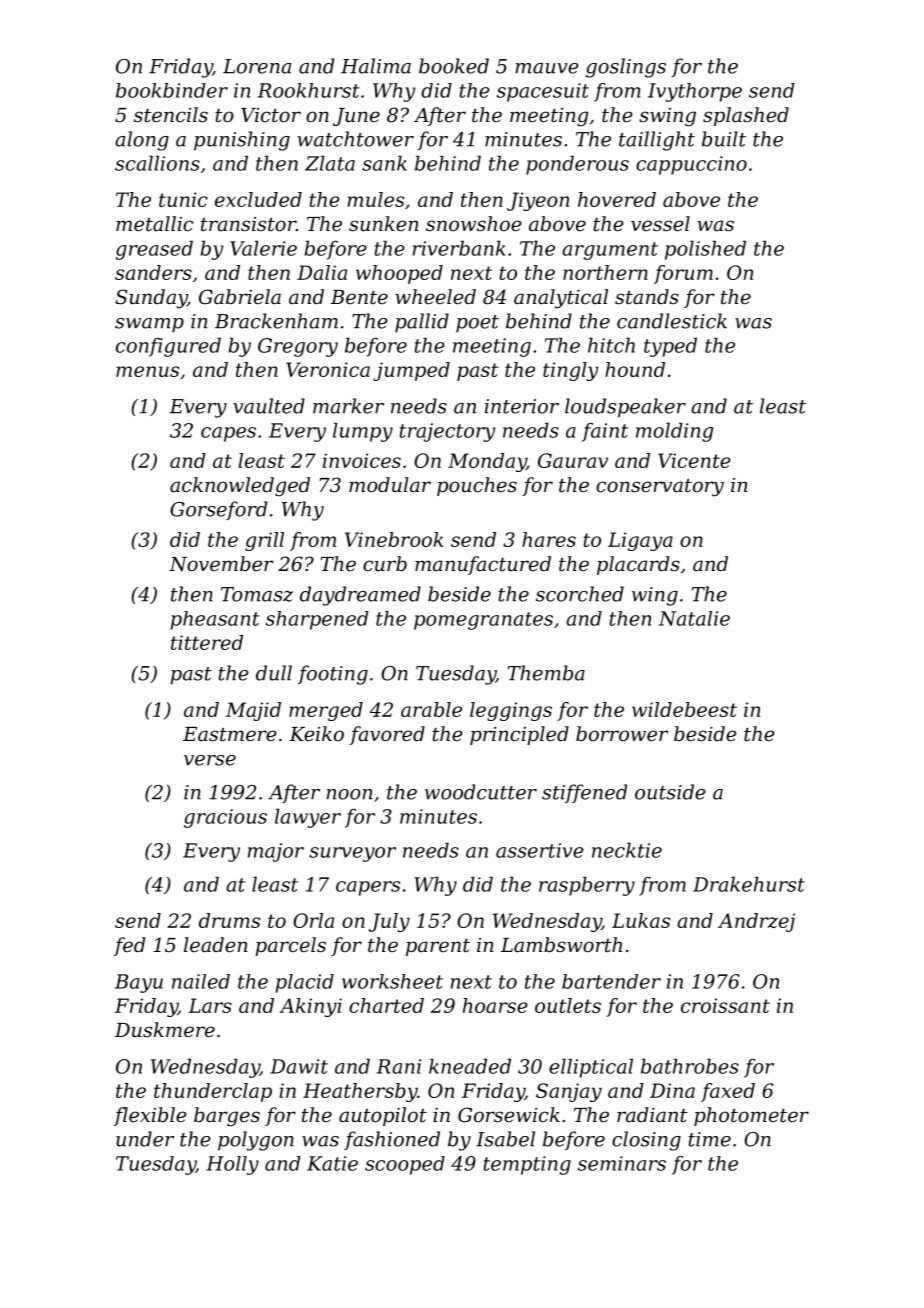 This screenshot has height=1308, width=924. Describe the element at coordinates (207, 642) in the screenshot. I see `tittered` at that location.
